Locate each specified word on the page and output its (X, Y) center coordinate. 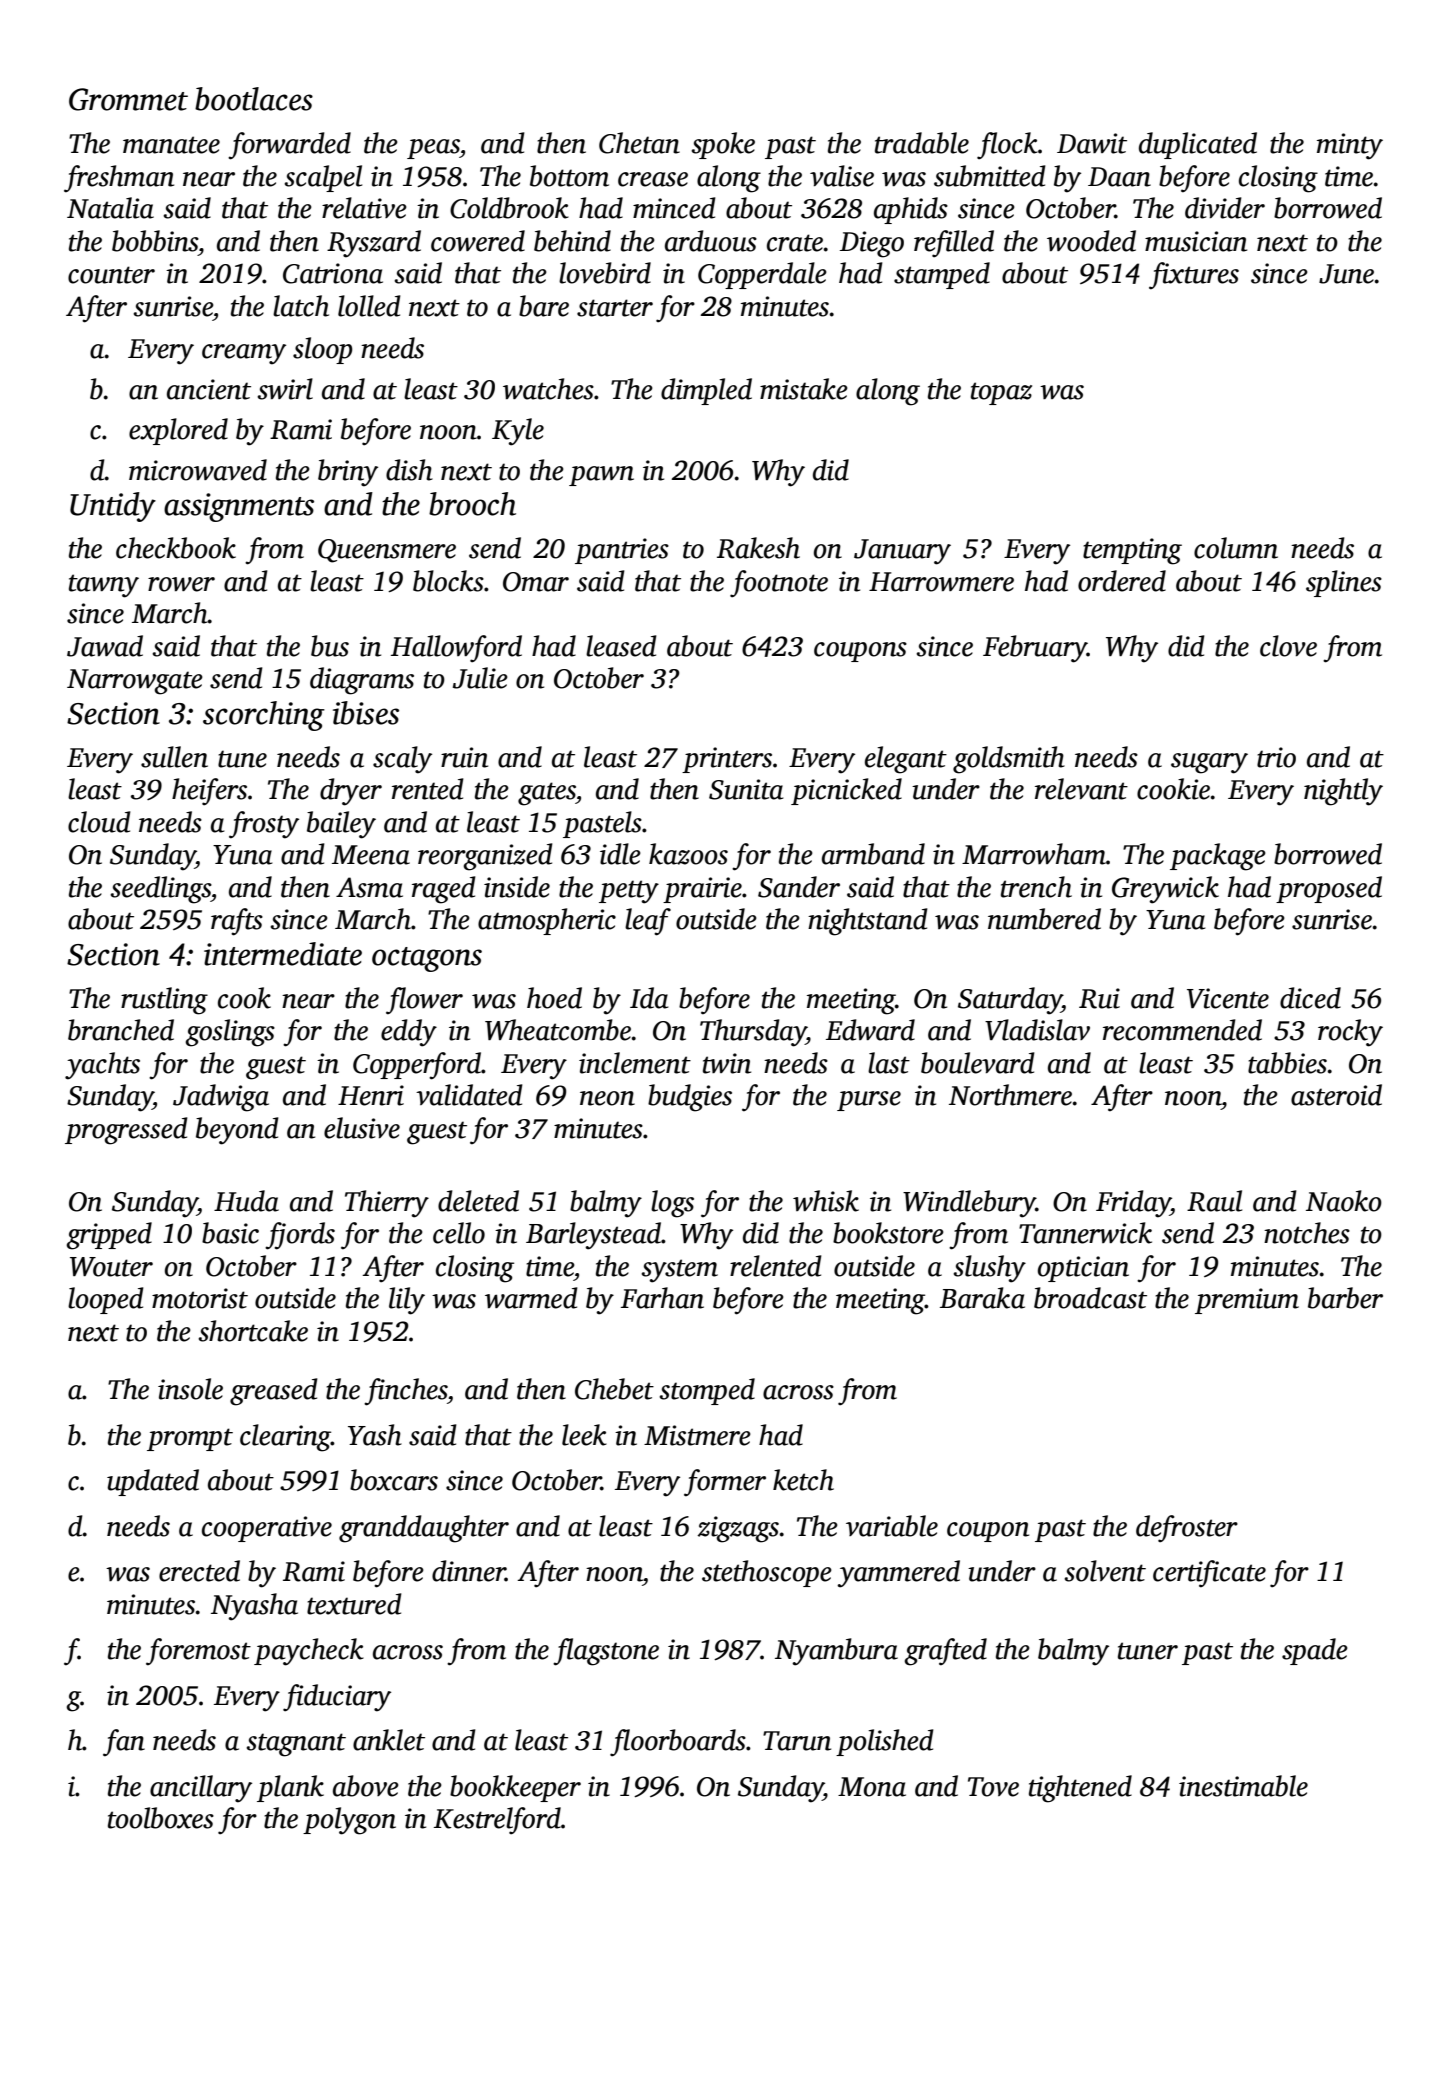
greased (274, 1392)
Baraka (982, 1298)
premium (1247, 1301)
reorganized (485, 857)
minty (1350, 146)
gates (547, 794)
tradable (922, 143)
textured (354, 1604)
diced (1310, 998)
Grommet (128, 99)
